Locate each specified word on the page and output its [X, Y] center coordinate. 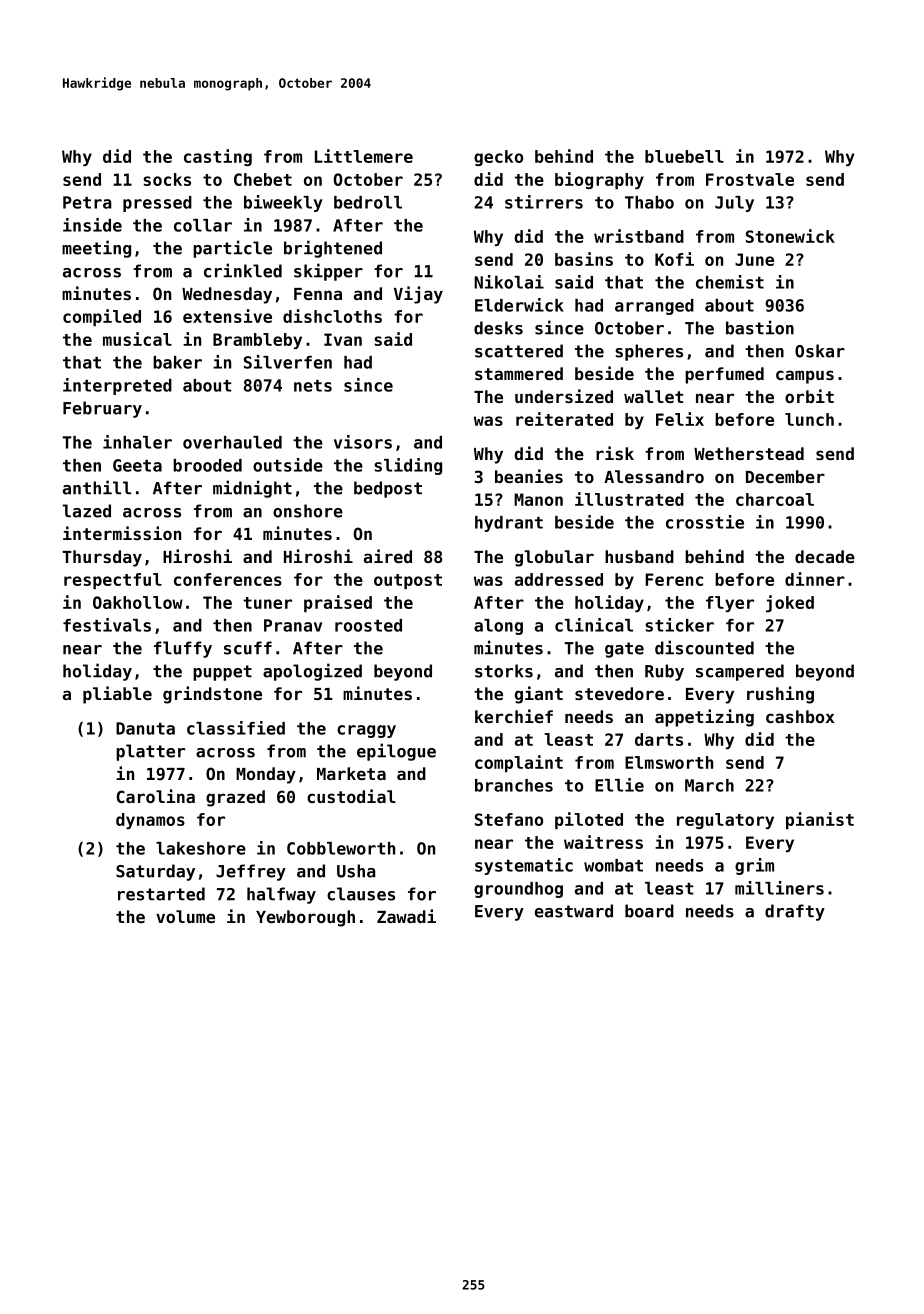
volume [185, 916]
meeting [96, 249]
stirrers [544, 202]
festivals [107, 625]
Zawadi [406, 916]
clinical [594, 625]
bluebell [684, 156]
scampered [740, 672]
